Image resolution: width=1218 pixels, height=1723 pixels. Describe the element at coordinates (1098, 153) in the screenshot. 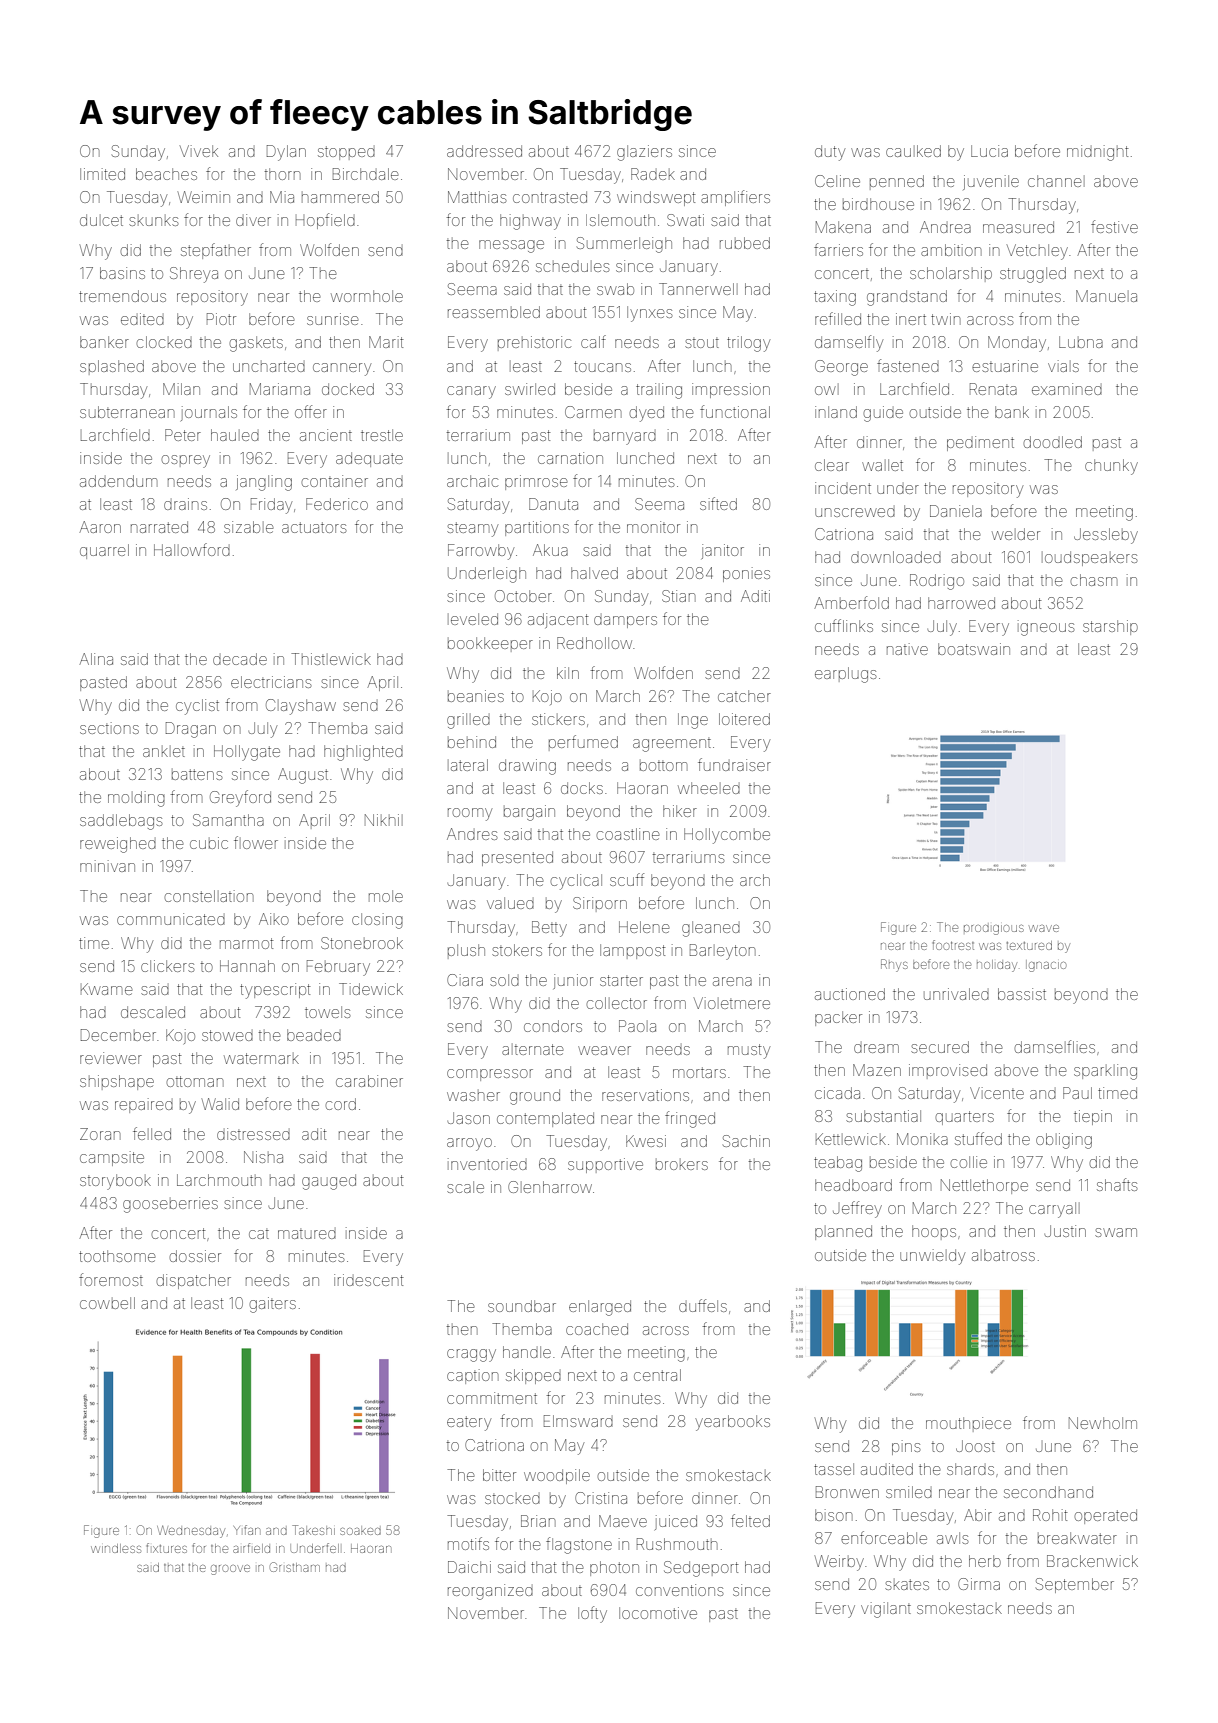

I see `midnight` at that location.
